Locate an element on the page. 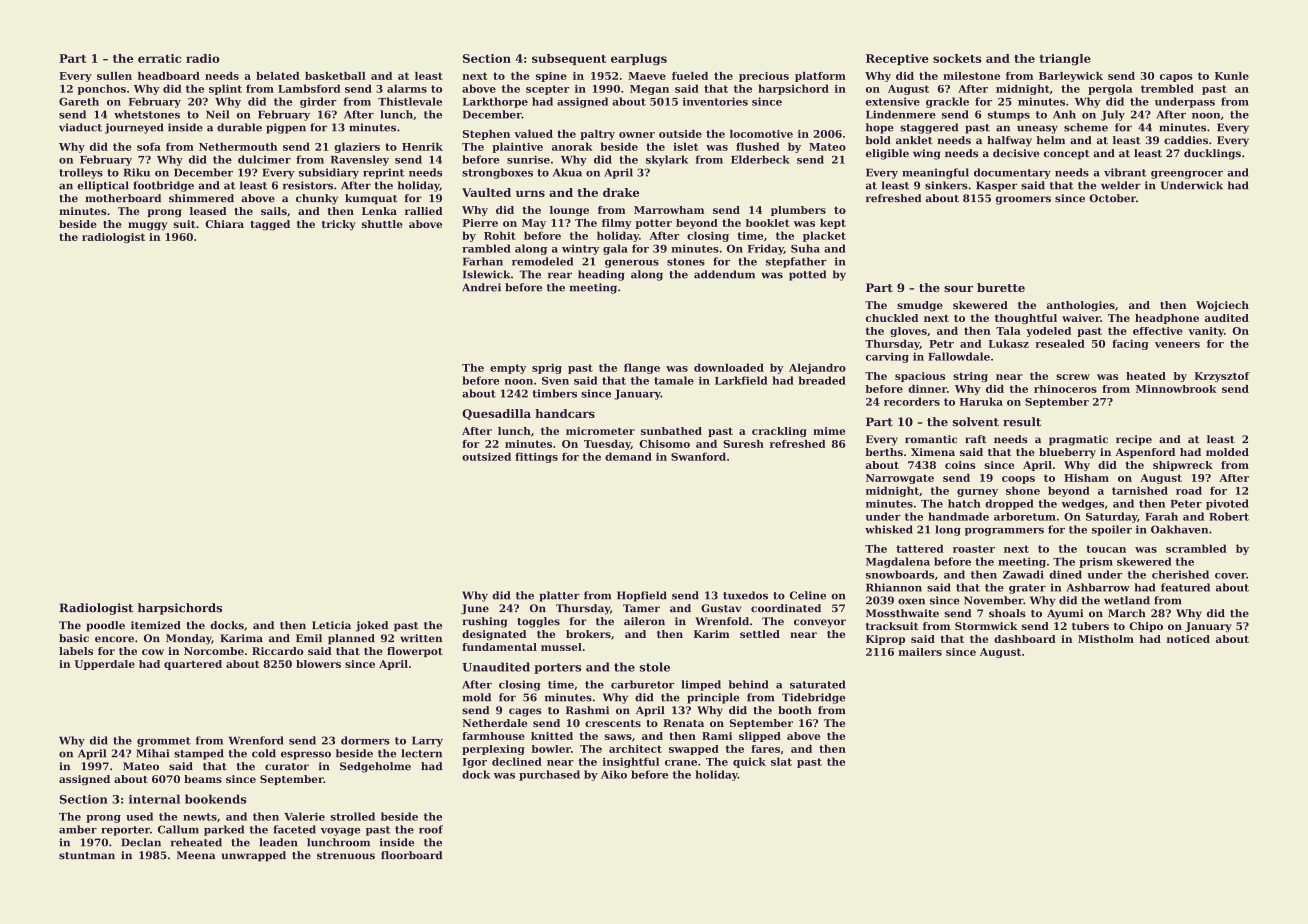 This page has height=924, width=1308. dashboard is located at coordinates (1025, 639).
